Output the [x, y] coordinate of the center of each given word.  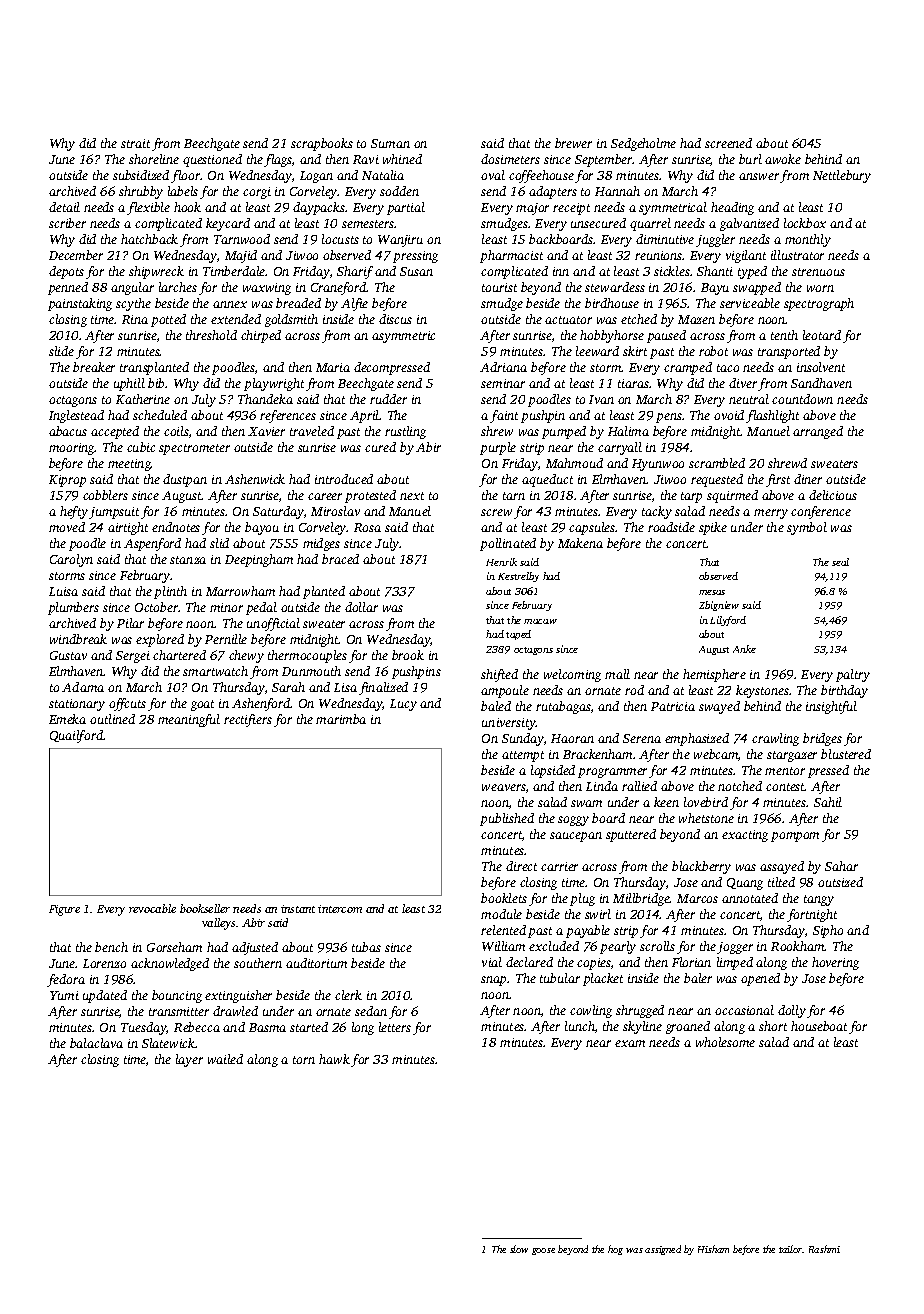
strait [135, 143]
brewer [573, 143]
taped [518, 635]
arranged [818, 432]
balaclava [96, 1043]
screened [728, 143]
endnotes [176, 527]
